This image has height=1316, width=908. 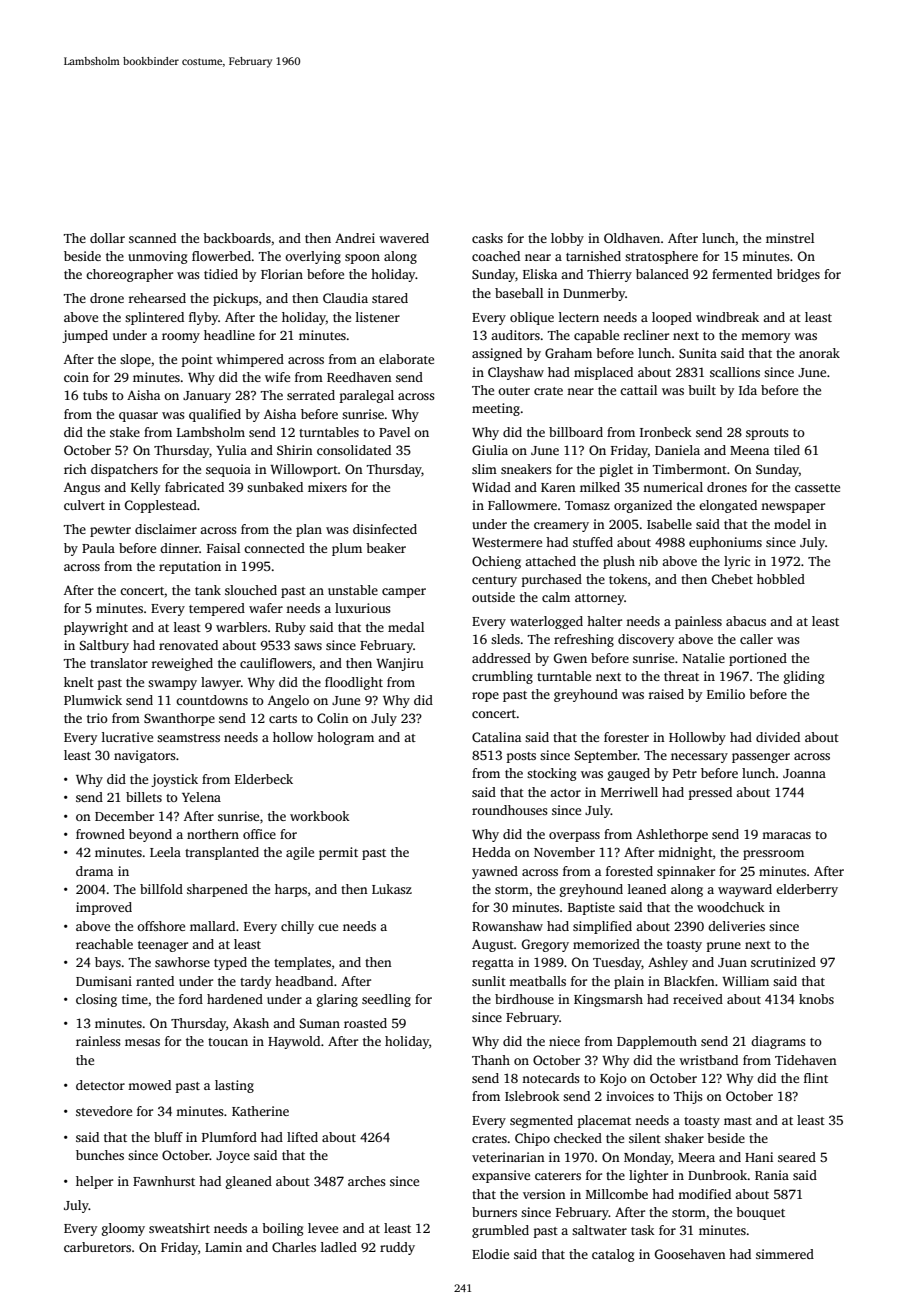 I want to click on tokens, so click(x=628, y=579).
